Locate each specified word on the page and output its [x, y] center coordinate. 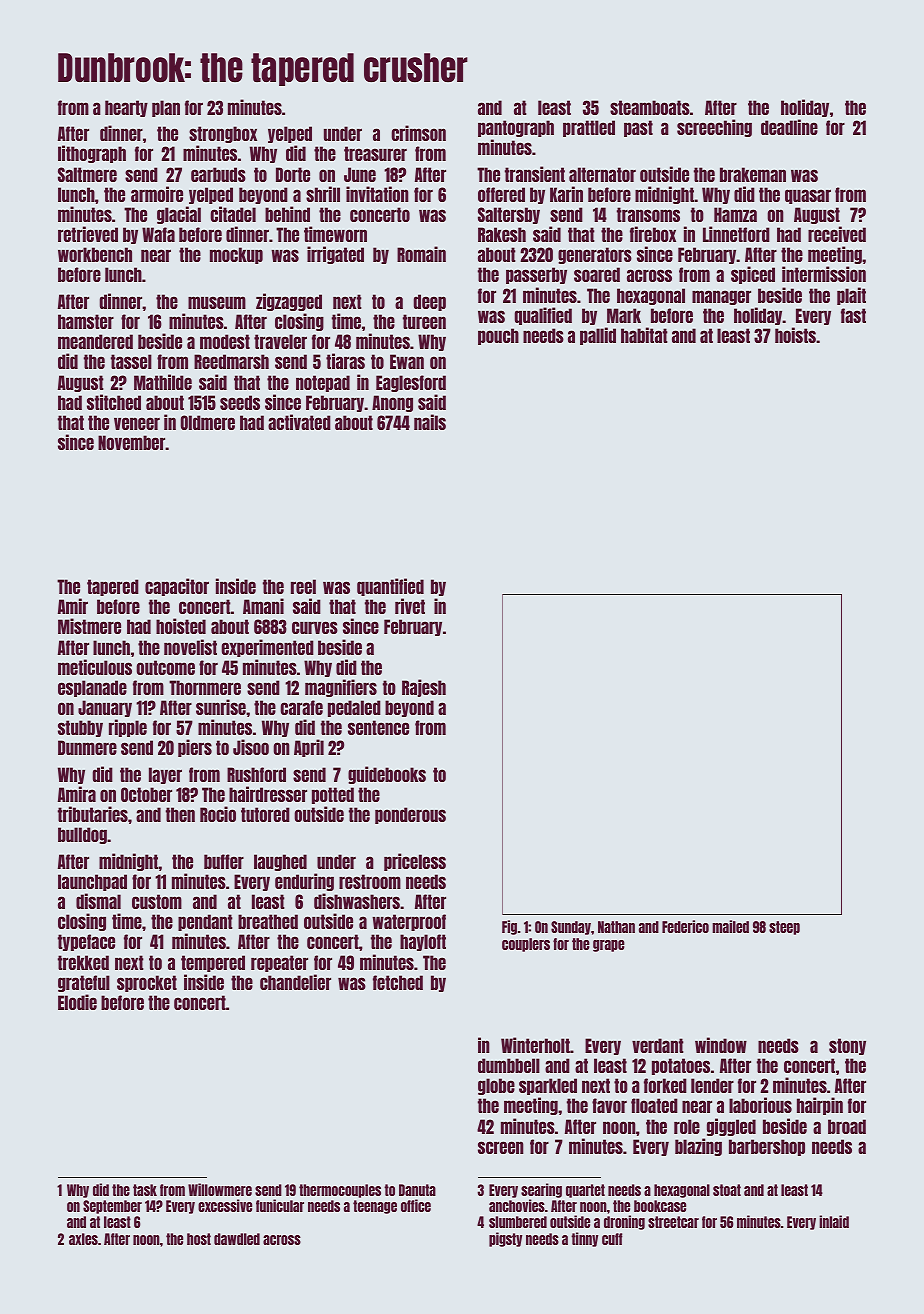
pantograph [516, 128]
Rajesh [424, 688]
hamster [86, 321]
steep [784, 928]
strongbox [223, 134]
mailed [730, 926]
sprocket [147, 983]
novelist [190, 647]
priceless [415, 862]
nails [430, 422]
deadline [789, 127]
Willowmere [220, 1189]
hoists [795, 335]
